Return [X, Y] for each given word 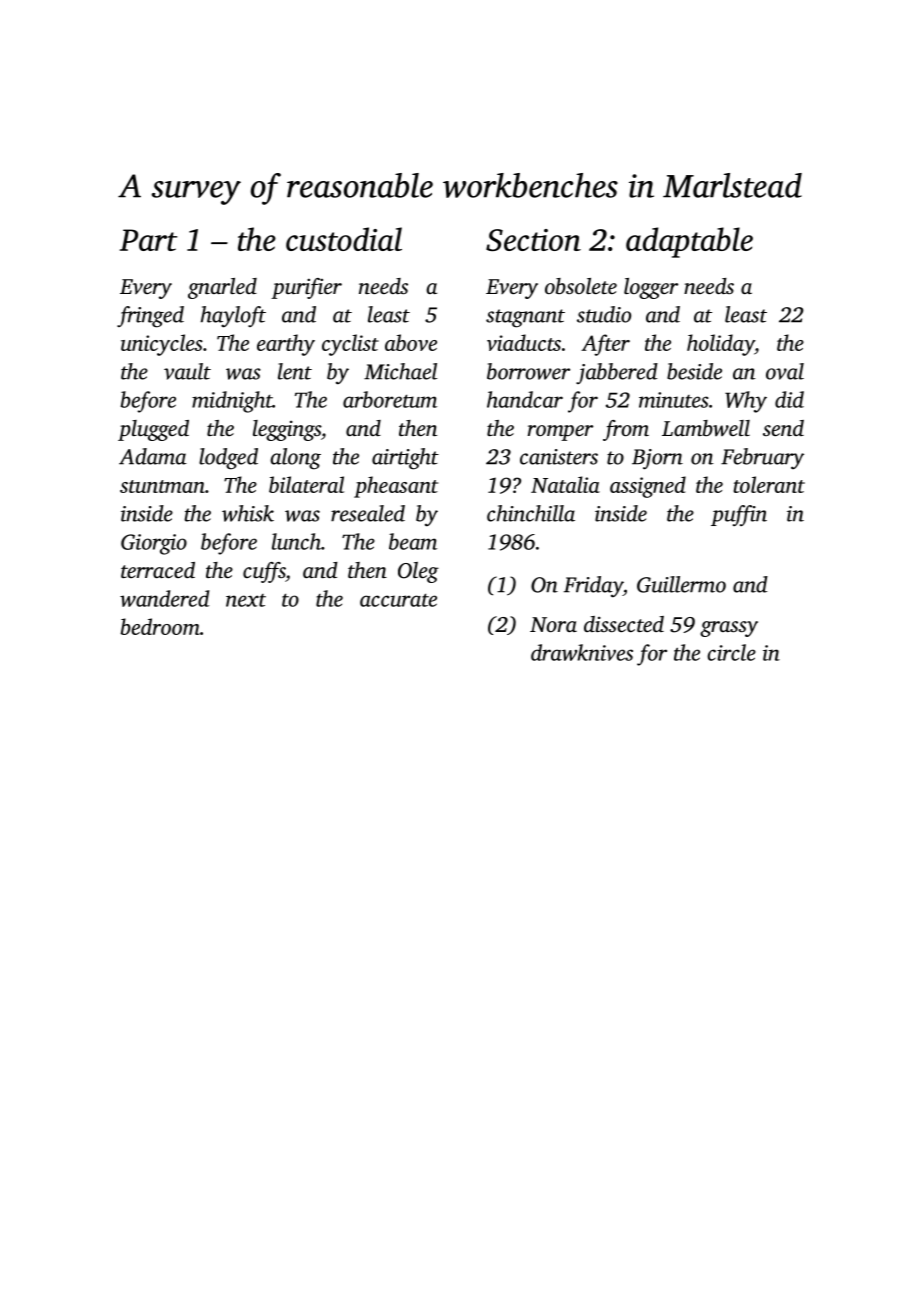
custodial [344, 239]
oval [785, 371]
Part [148, 240]
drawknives [582, 652]
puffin [739, 515]
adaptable [689, 242]
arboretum [390, 399]
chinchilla [531, 513]
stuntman [162, 486]
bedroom [160, 626]
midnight [232, 402]
